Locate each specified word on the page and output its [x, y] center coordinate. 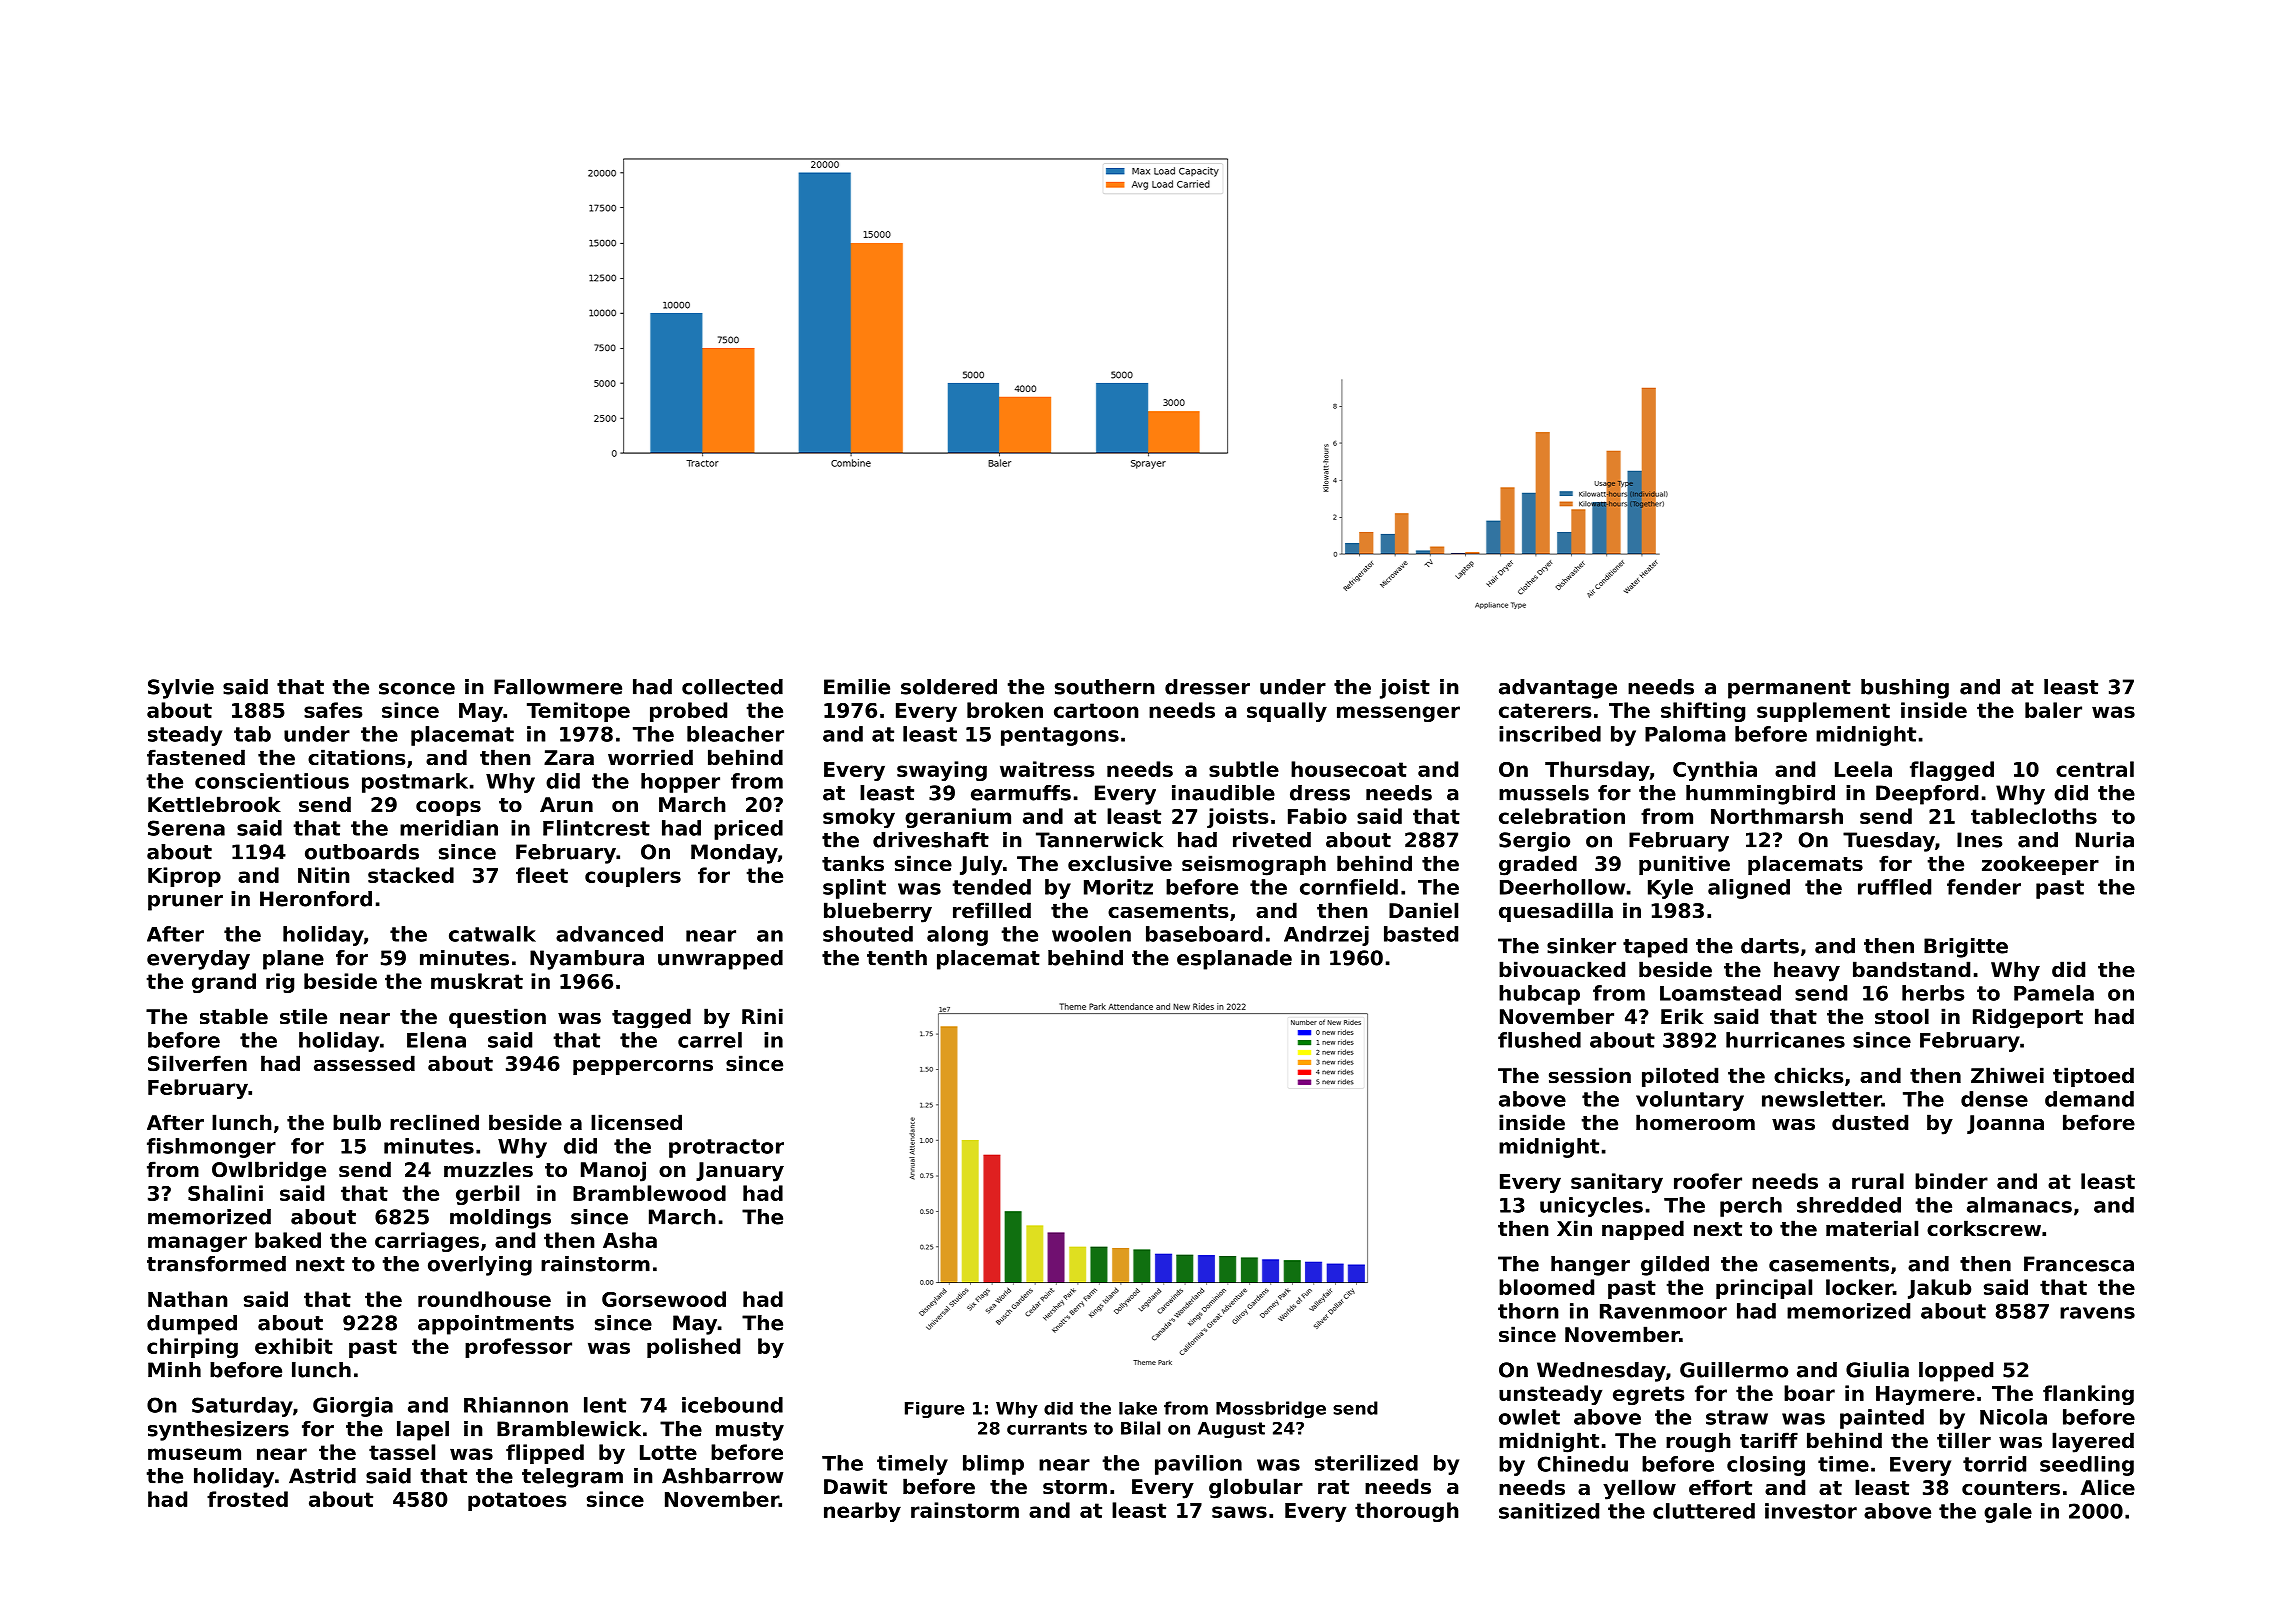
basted [1421, 934]
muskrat [477, 981]
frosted [247, 1499]
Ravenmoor [1663, 1311]
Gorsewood [664, 1299]
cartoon [1096, 710]
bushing [1905, 689]
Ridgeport [2028, 1018]
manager [197, 1244]
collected [732, 687]
